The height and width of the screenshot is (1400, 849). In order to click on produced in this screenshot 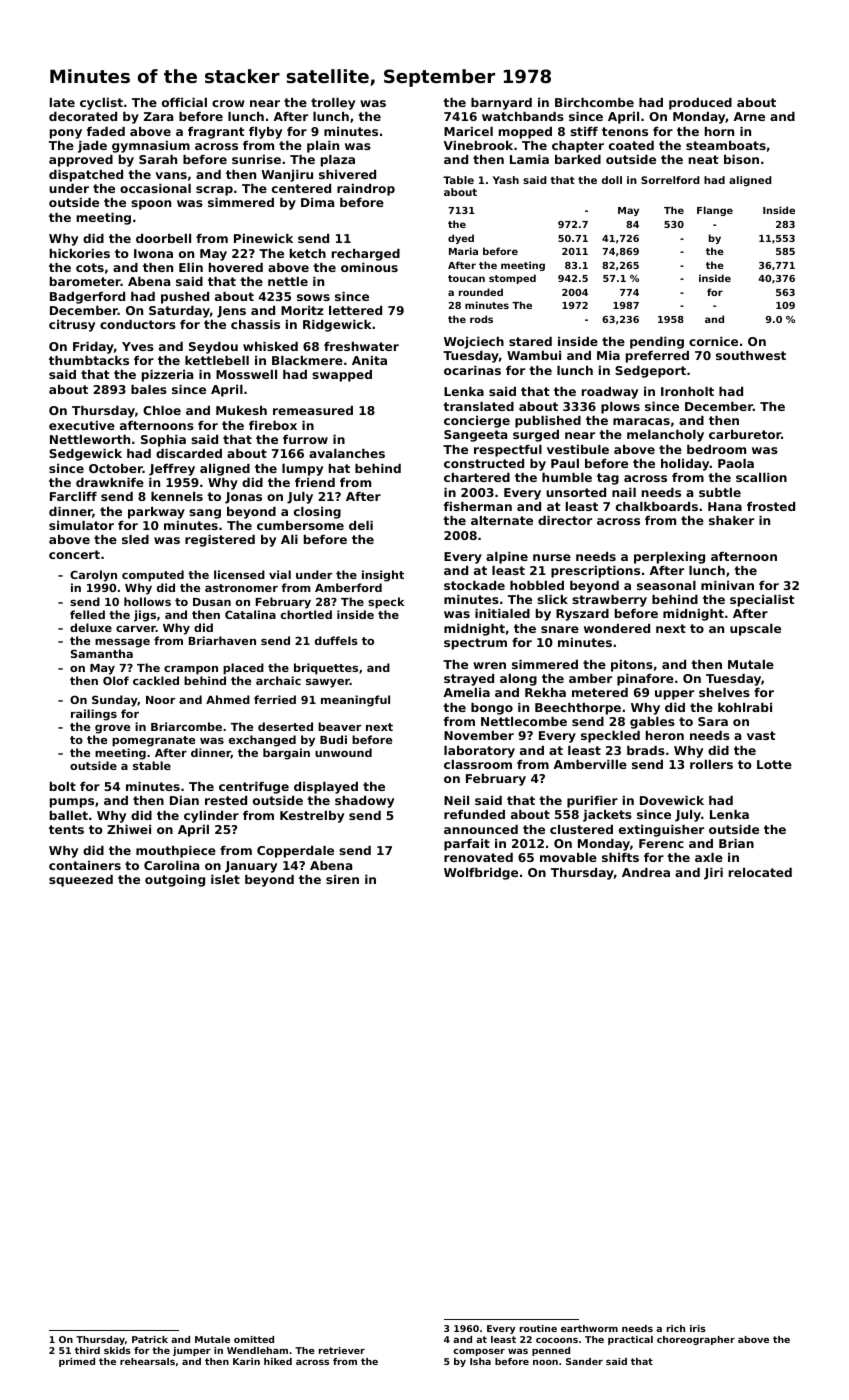, I will do `click(700, 104)`.
